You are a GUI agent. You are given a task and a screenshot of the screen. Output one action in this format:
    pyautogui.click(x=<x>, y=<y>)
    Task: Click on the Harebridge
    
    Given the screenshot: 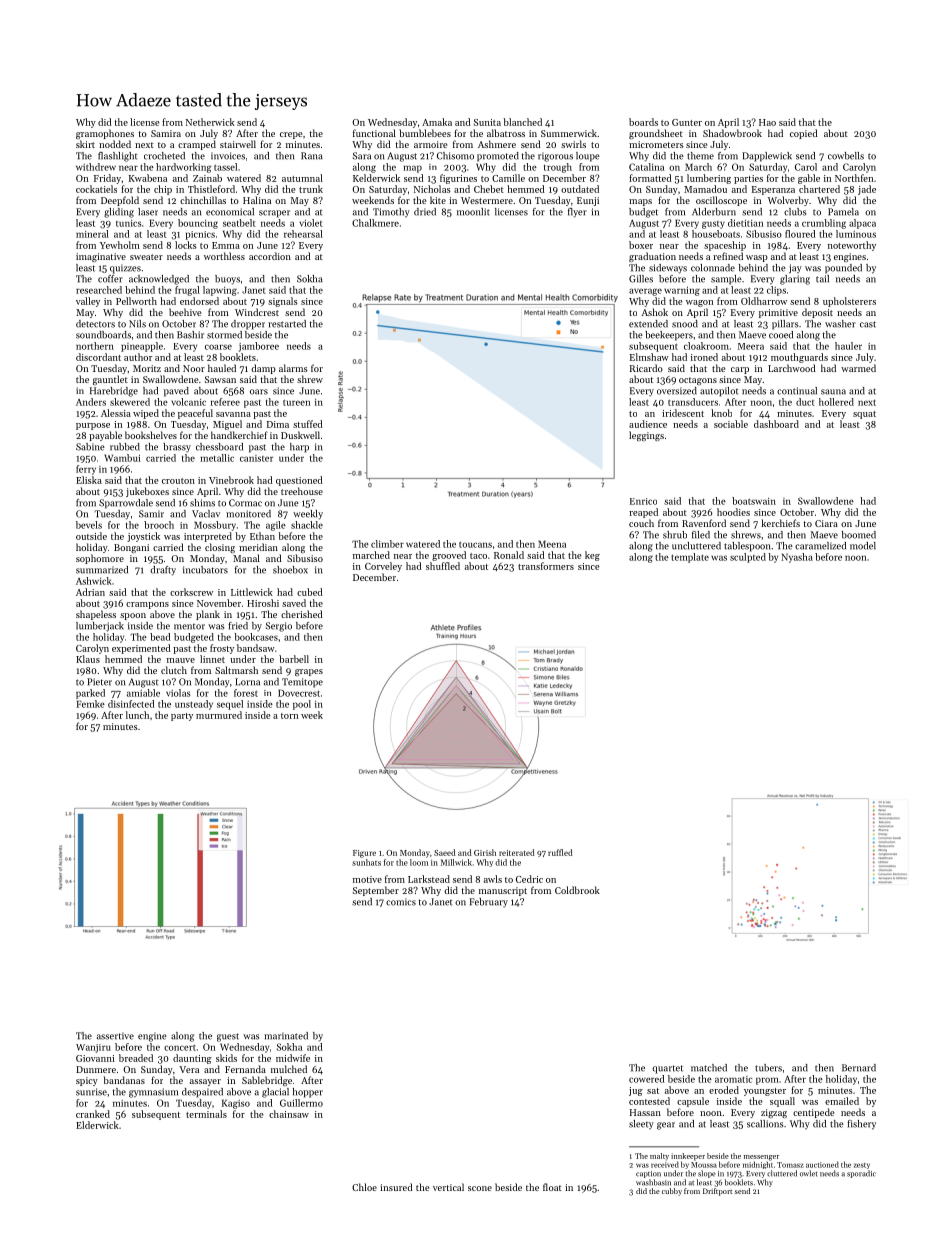 What is the action you would take?
    pyautogui.click(x=114, y=392)
